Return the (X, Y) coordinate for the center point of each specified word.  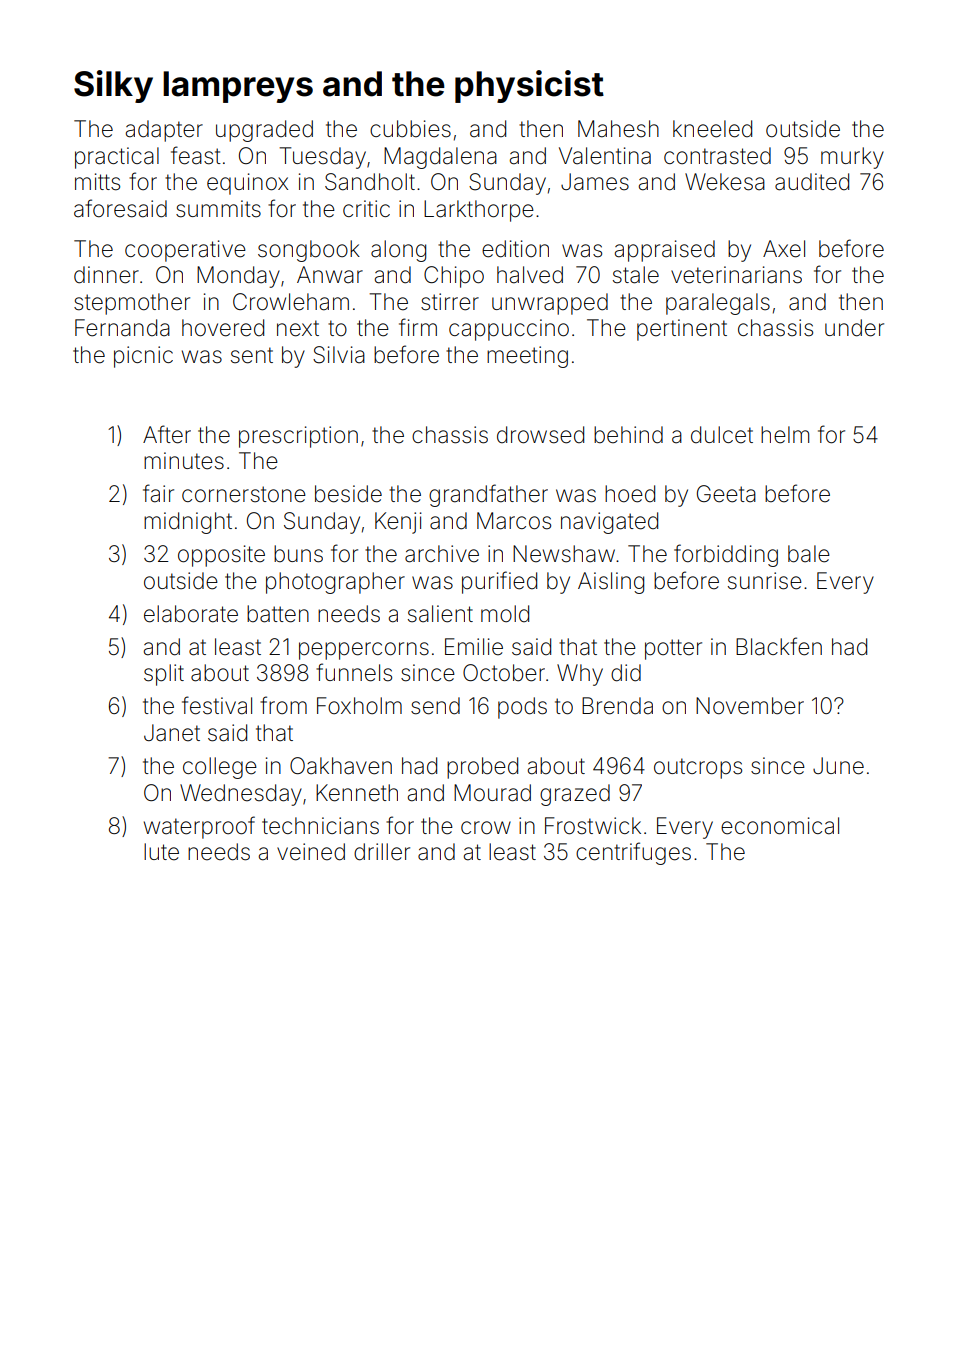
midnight (188, 523)
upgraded (264, 131)
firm (418, 327)
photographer (335, 583)
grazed (575, 795)
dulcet (722, 435)
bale (809, 554)
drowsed (540, 435)
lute (161, 852)
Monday (238, 277)
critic (366, 208)
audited (812, 182)
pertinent (682, 330)
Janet (172, 733)
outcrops (698, 768)
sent (252, 355)
